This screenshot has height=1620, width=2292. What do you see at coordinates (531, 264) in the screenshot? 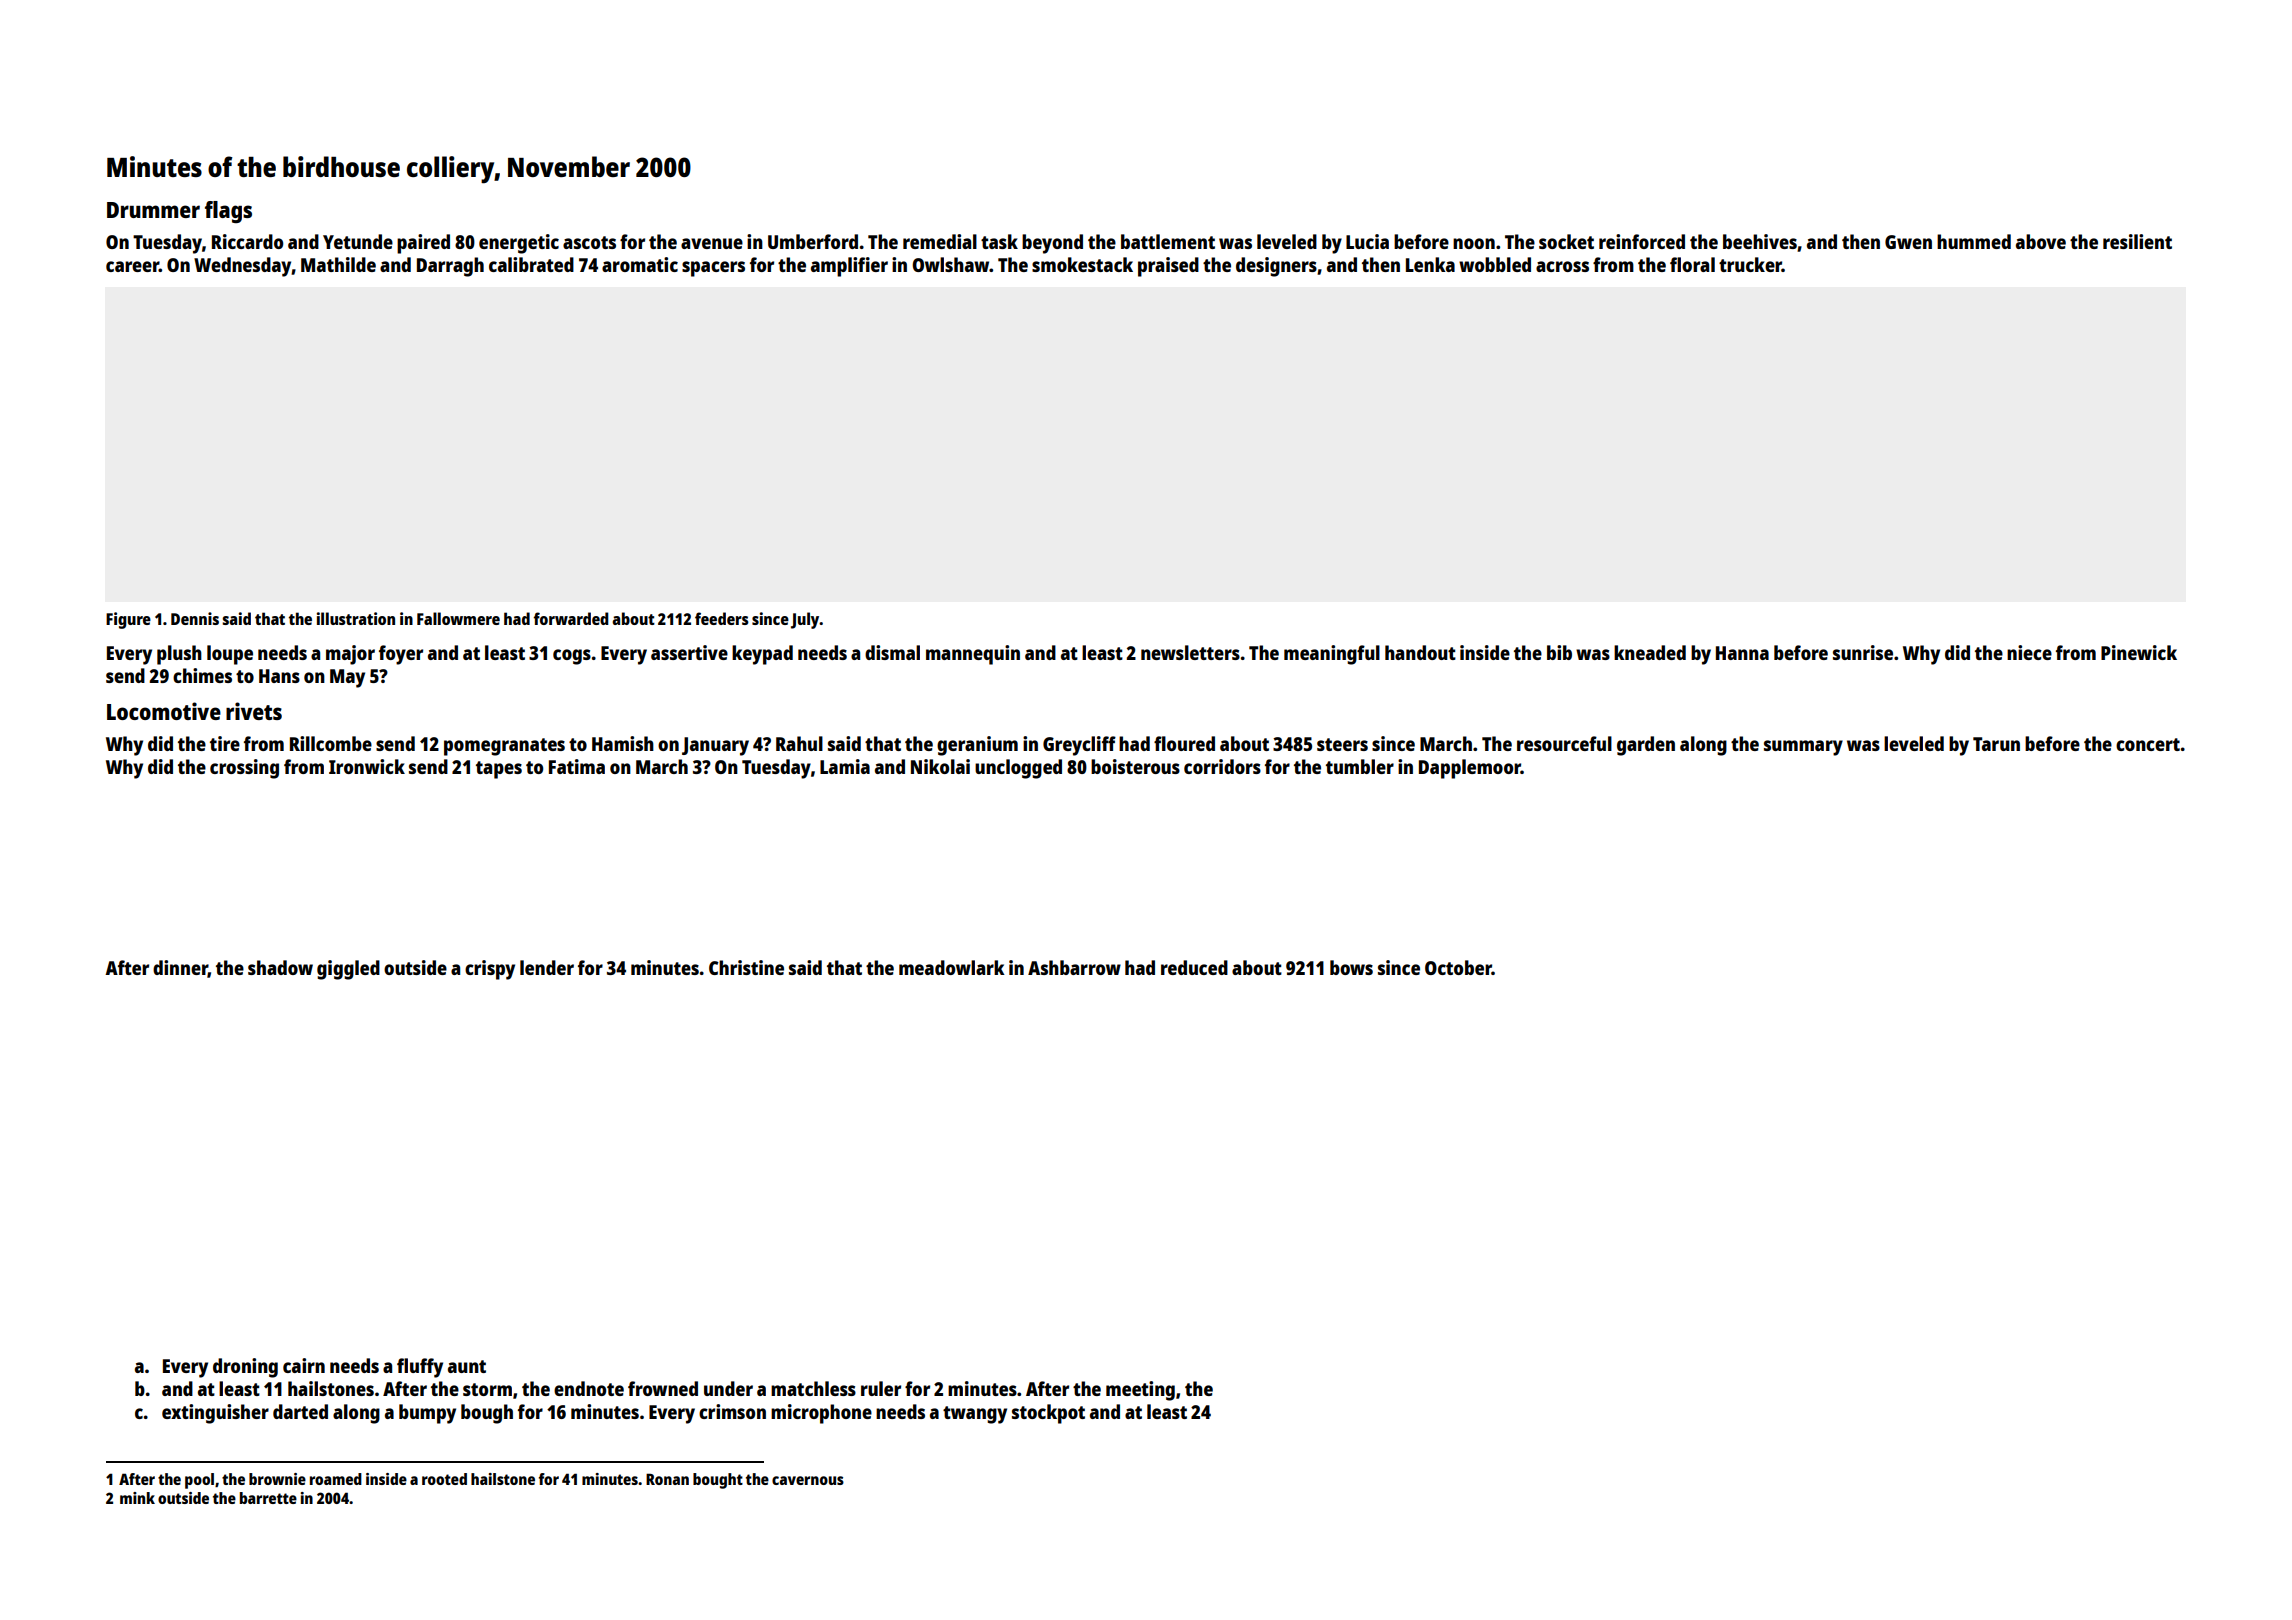
I see `calibrated` at bounding box center [531, 264].
